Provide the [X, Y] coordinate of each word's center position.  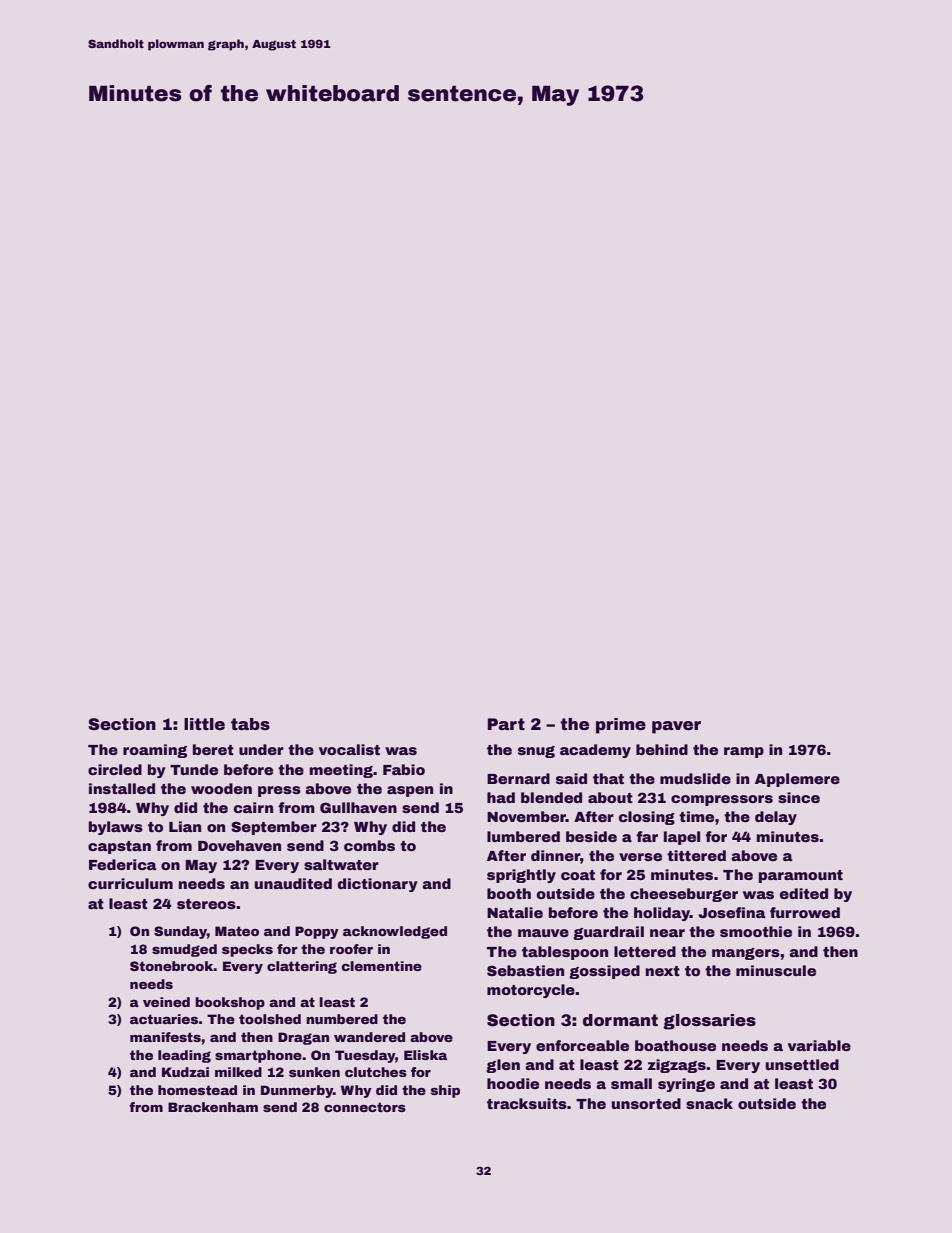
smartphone [258, 1056]
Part [506, 724]
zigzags [677, 1066]
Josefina [732, 912]
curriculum [130, 883]
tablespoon [565, 953]
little [204, 724]
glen [503, 1066]
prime [621, 726]
